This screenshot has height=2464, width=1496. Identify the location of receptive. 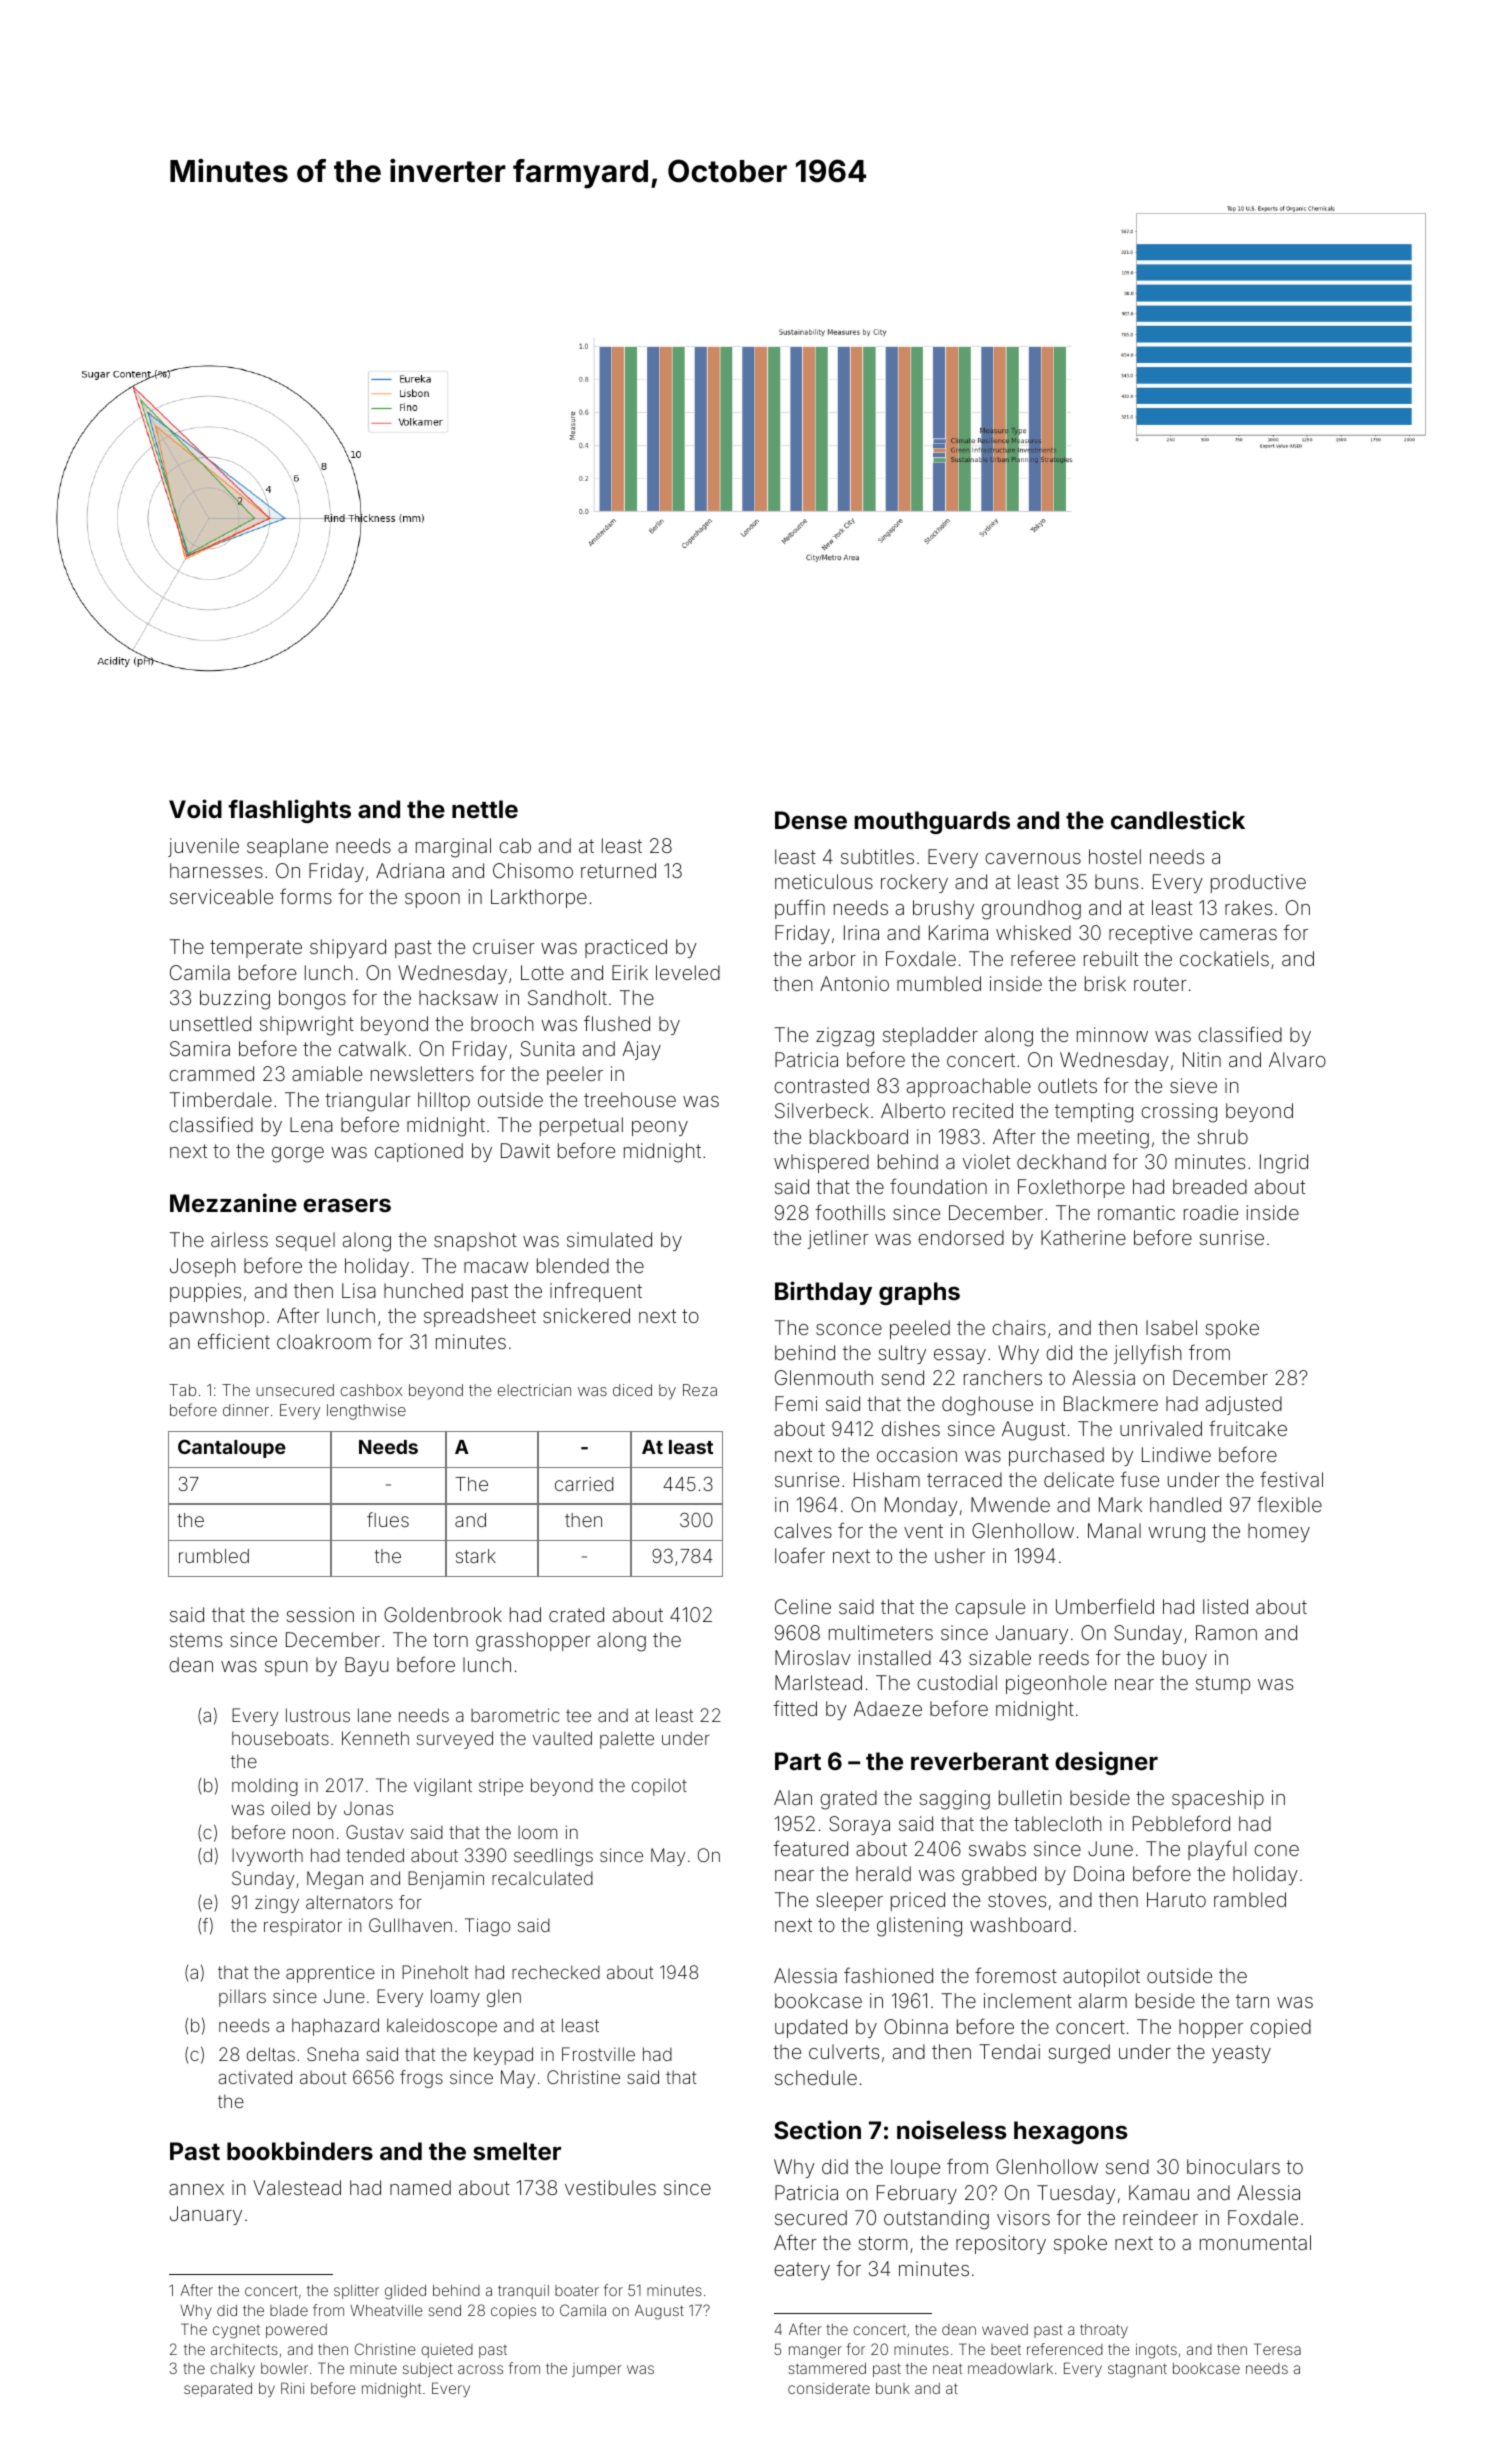
(1150, 934).
